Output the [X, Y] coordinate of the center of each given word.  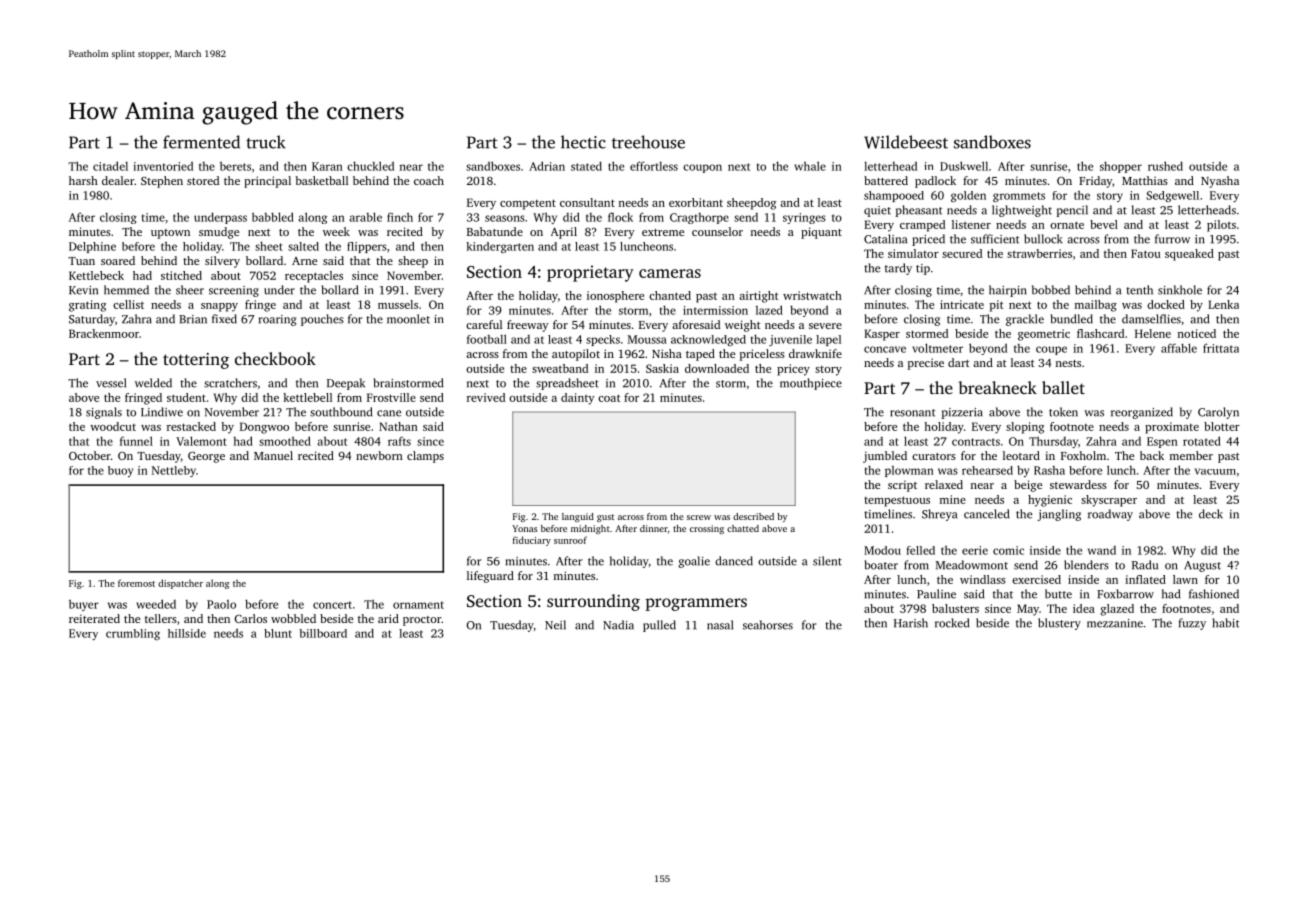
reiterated [94, 618]
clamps [425, 457]
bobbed [1051, 290]
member [1191, 455]
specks [603, 340]
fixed [224, 319]
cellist [128, 304]
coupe [1051, 350]
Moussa [647, 339]
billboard [323, 633]
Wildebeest [906, 142]
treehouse [648, 142]
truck [266, 142]
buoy [120, 471]
